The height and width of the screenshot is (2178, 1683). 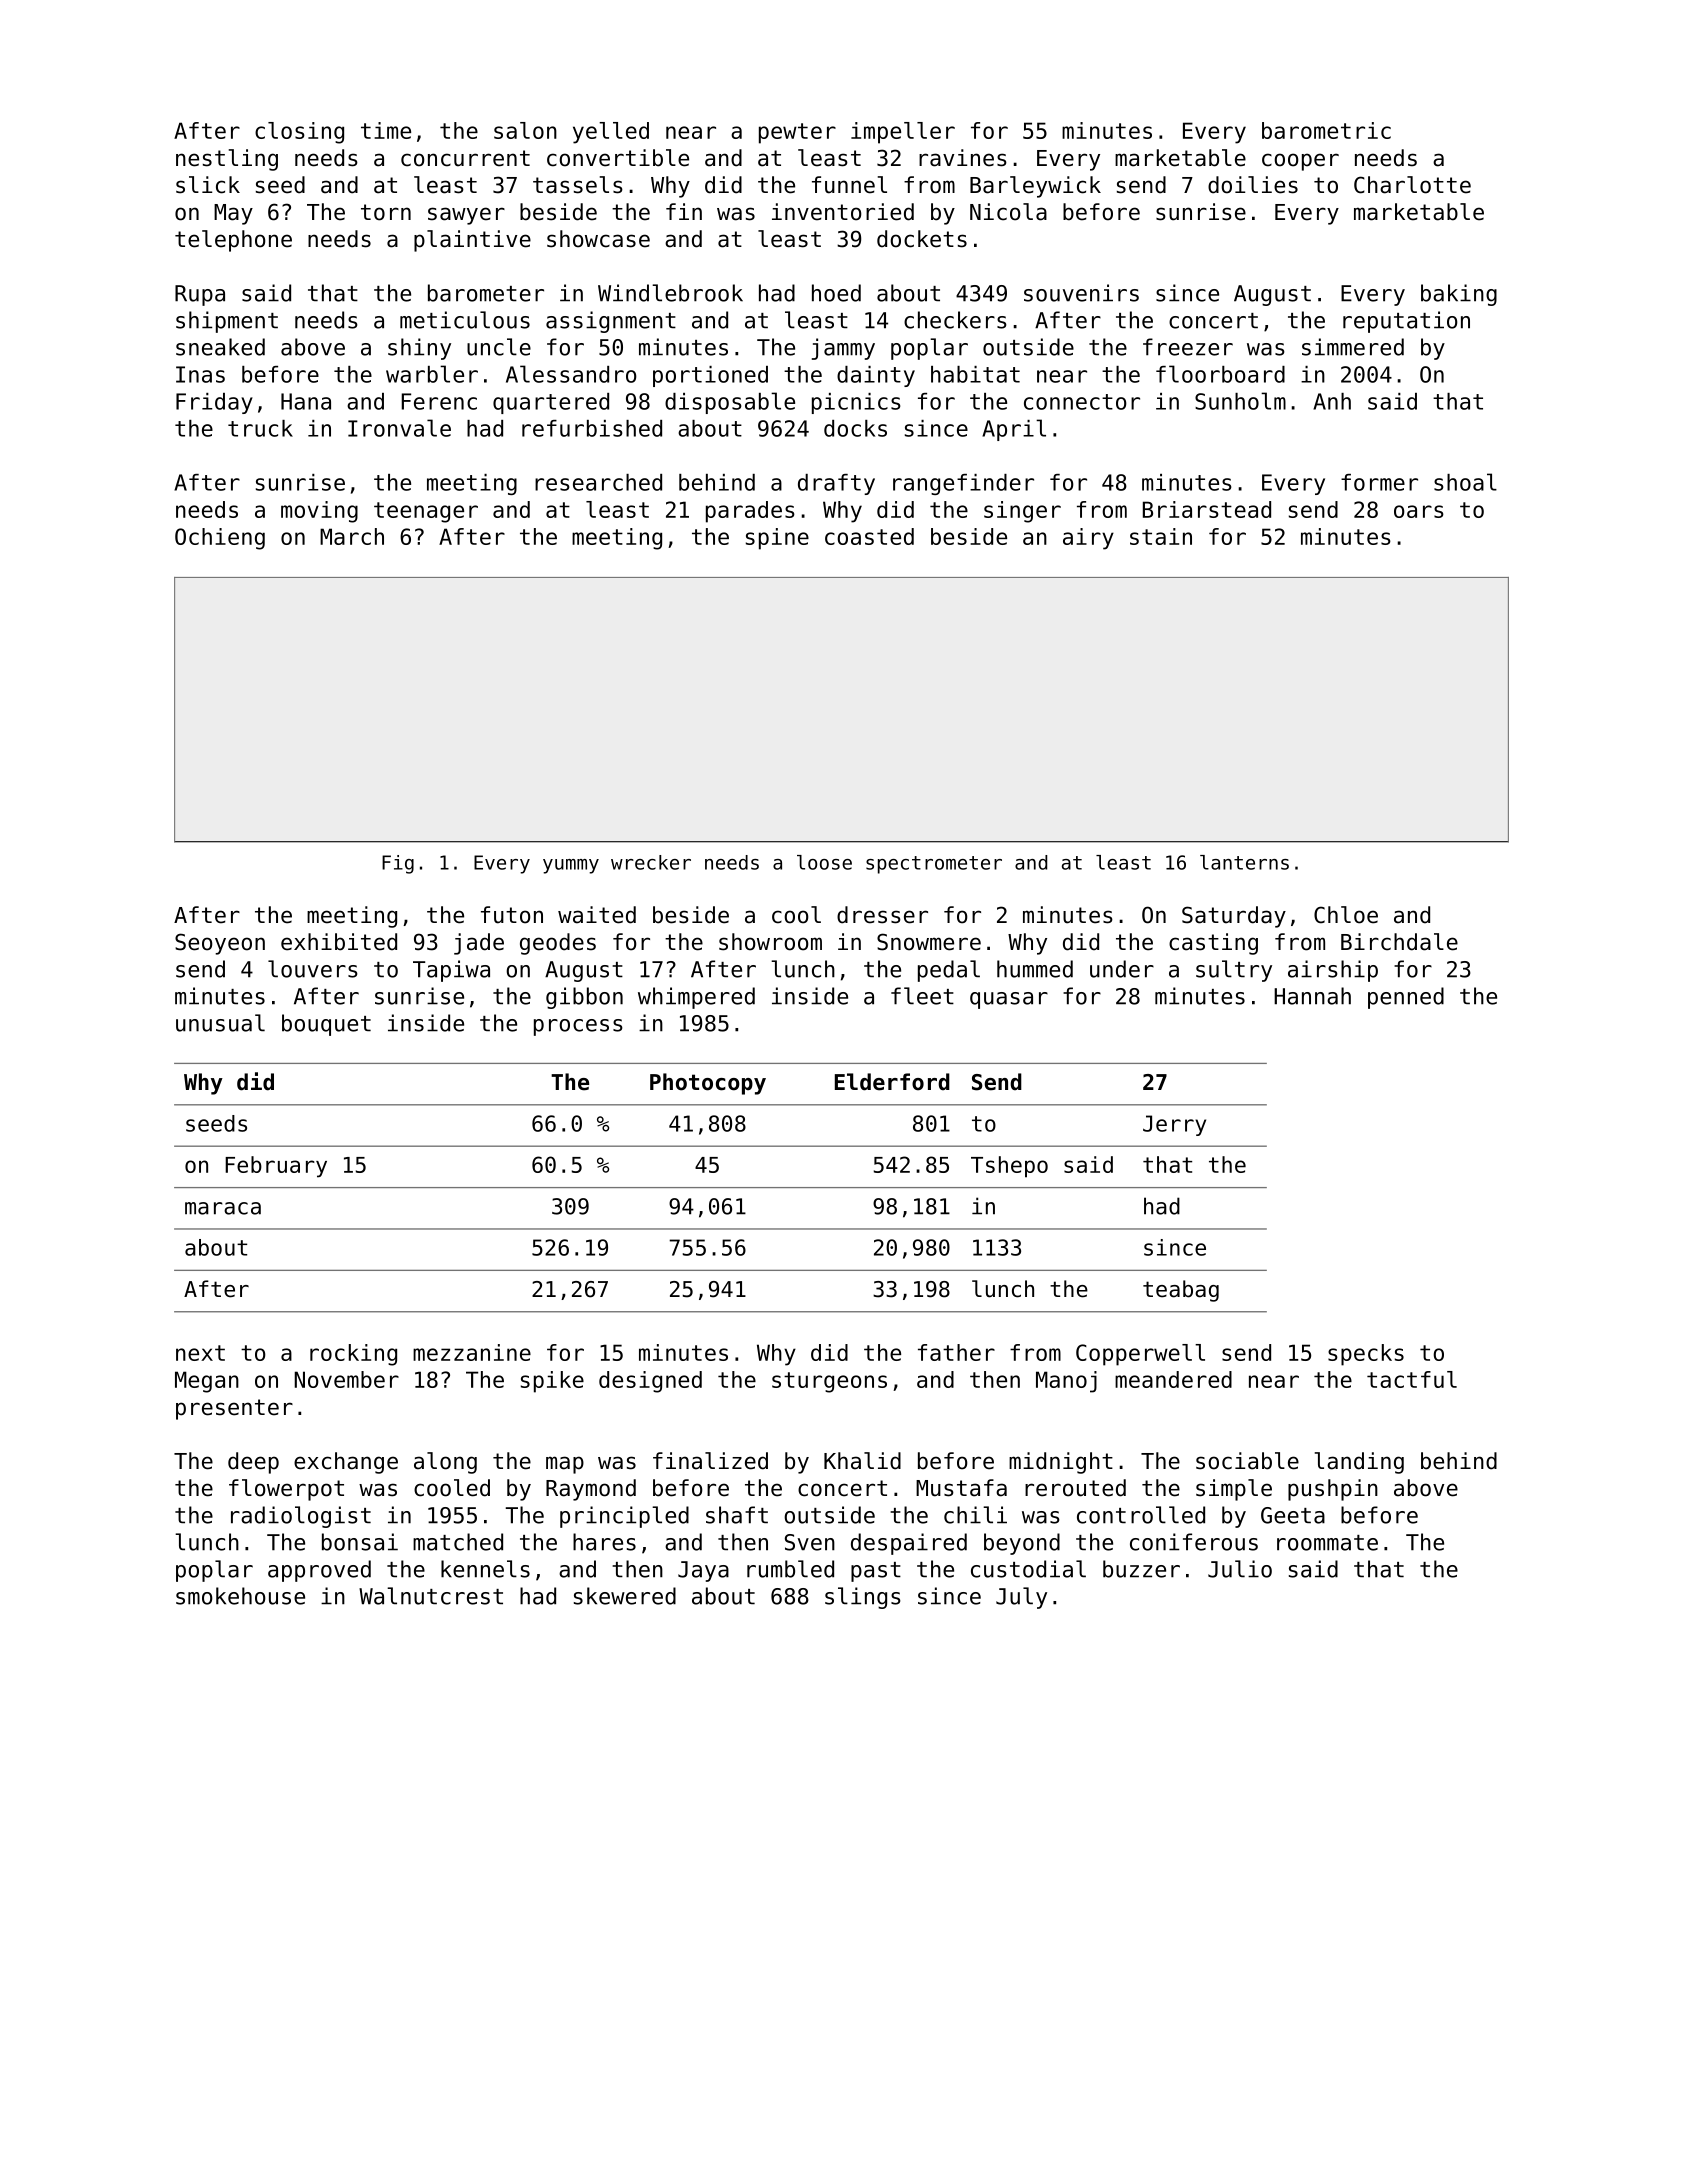 What do you see at coordinates (220, 944) in the screenshot?
I see `Seoyeon` at bounding box center [220, 944].
